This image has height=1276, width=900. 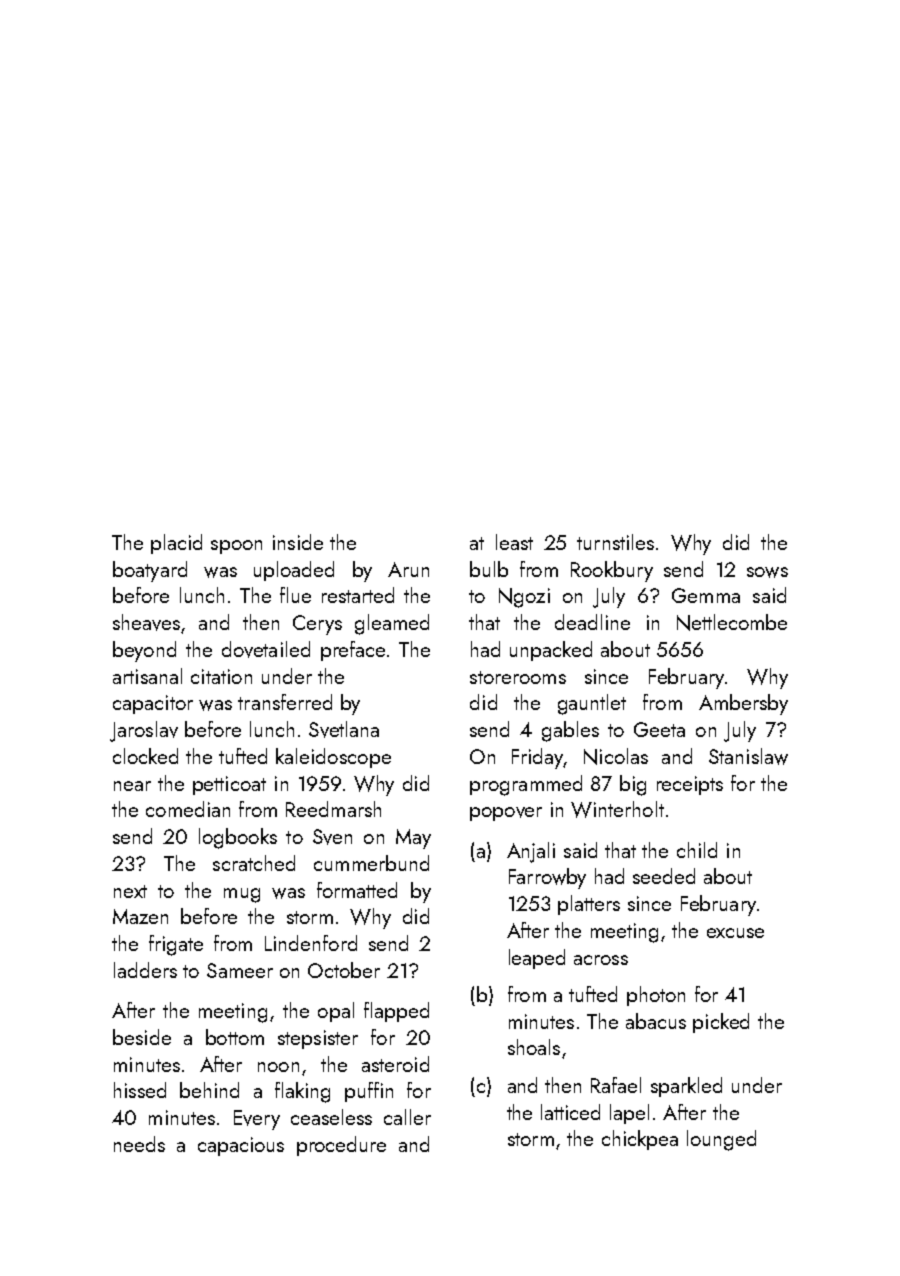 I want to click on Anjali, so click(x=531, y=852).
